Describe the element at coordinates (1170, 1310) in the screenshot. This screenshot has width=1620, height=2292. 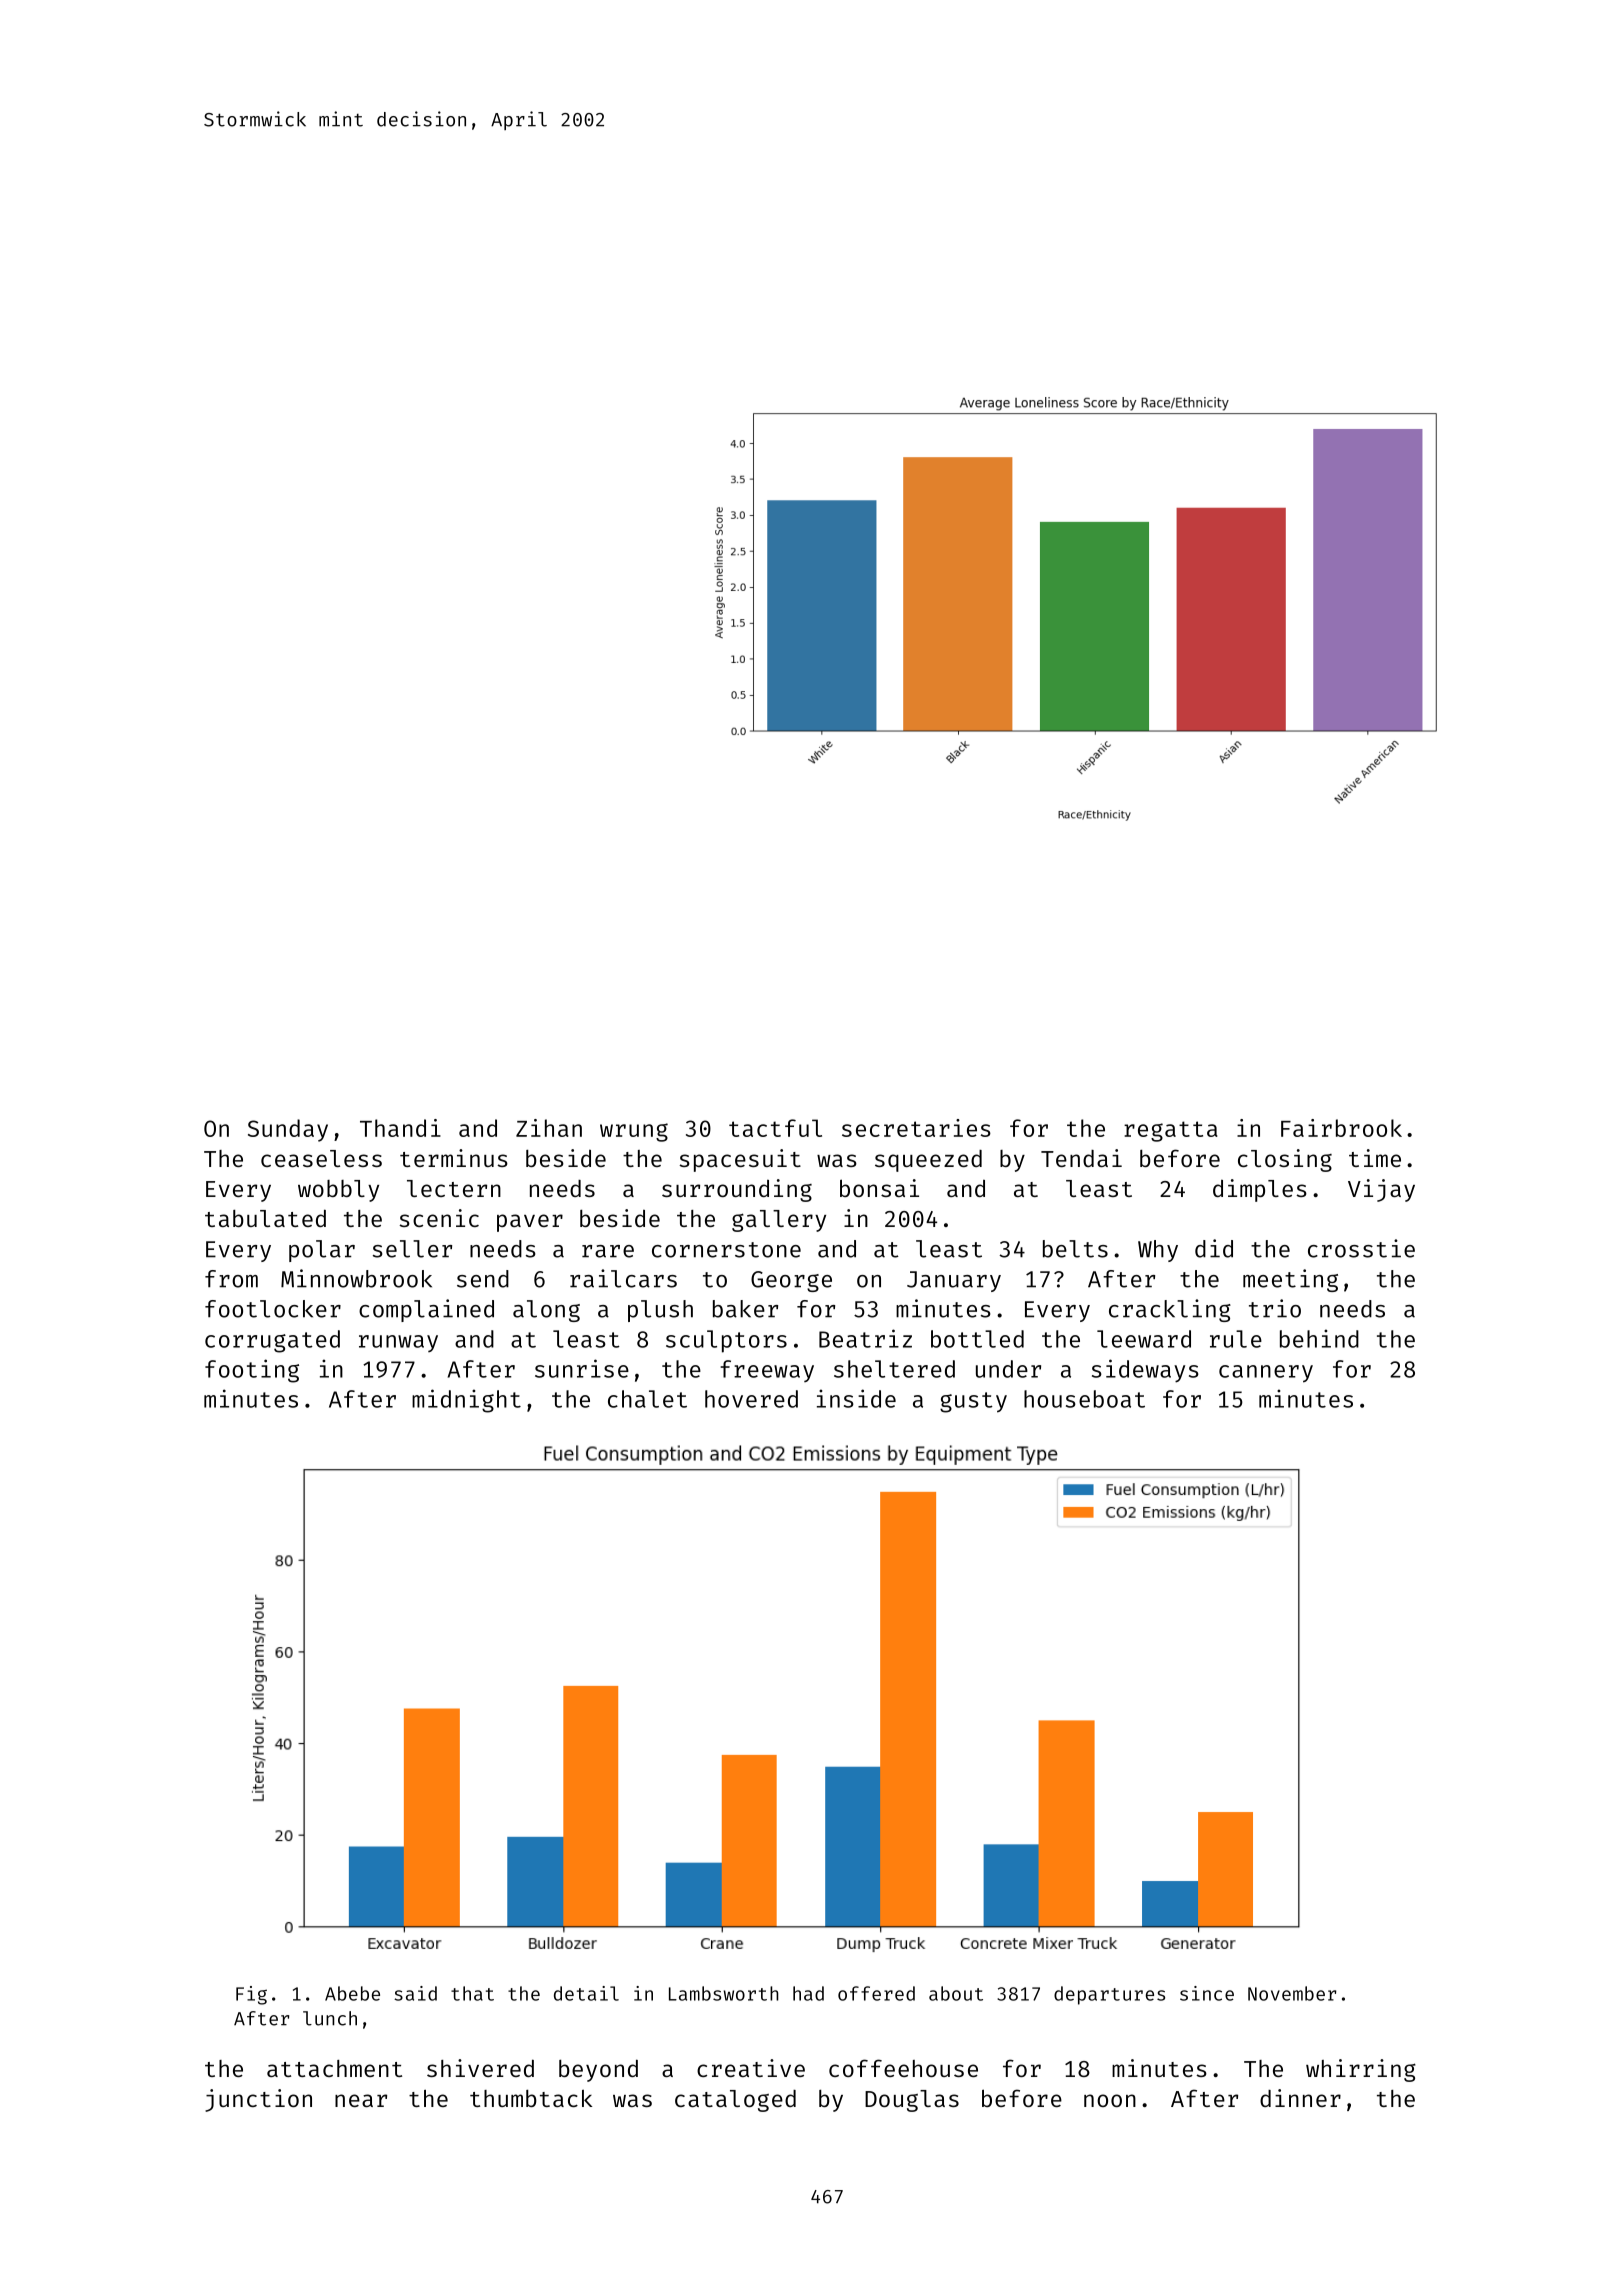
I see `crackling` at that location.
